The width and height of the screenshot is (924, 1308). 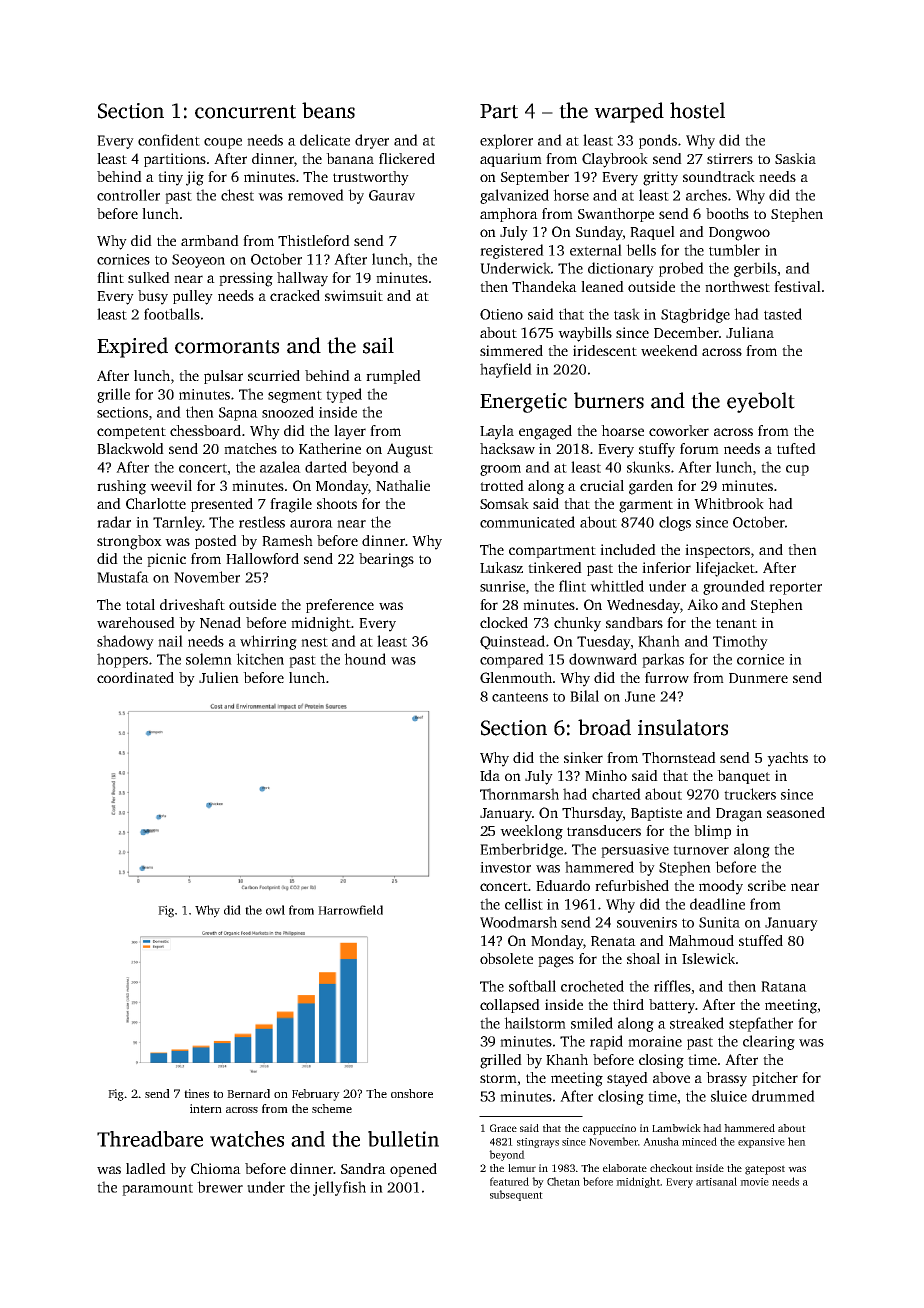 What do you see at coordinates (683, 727) in the screenshot?
I see `insulators` at bounding box center [683, 727].
